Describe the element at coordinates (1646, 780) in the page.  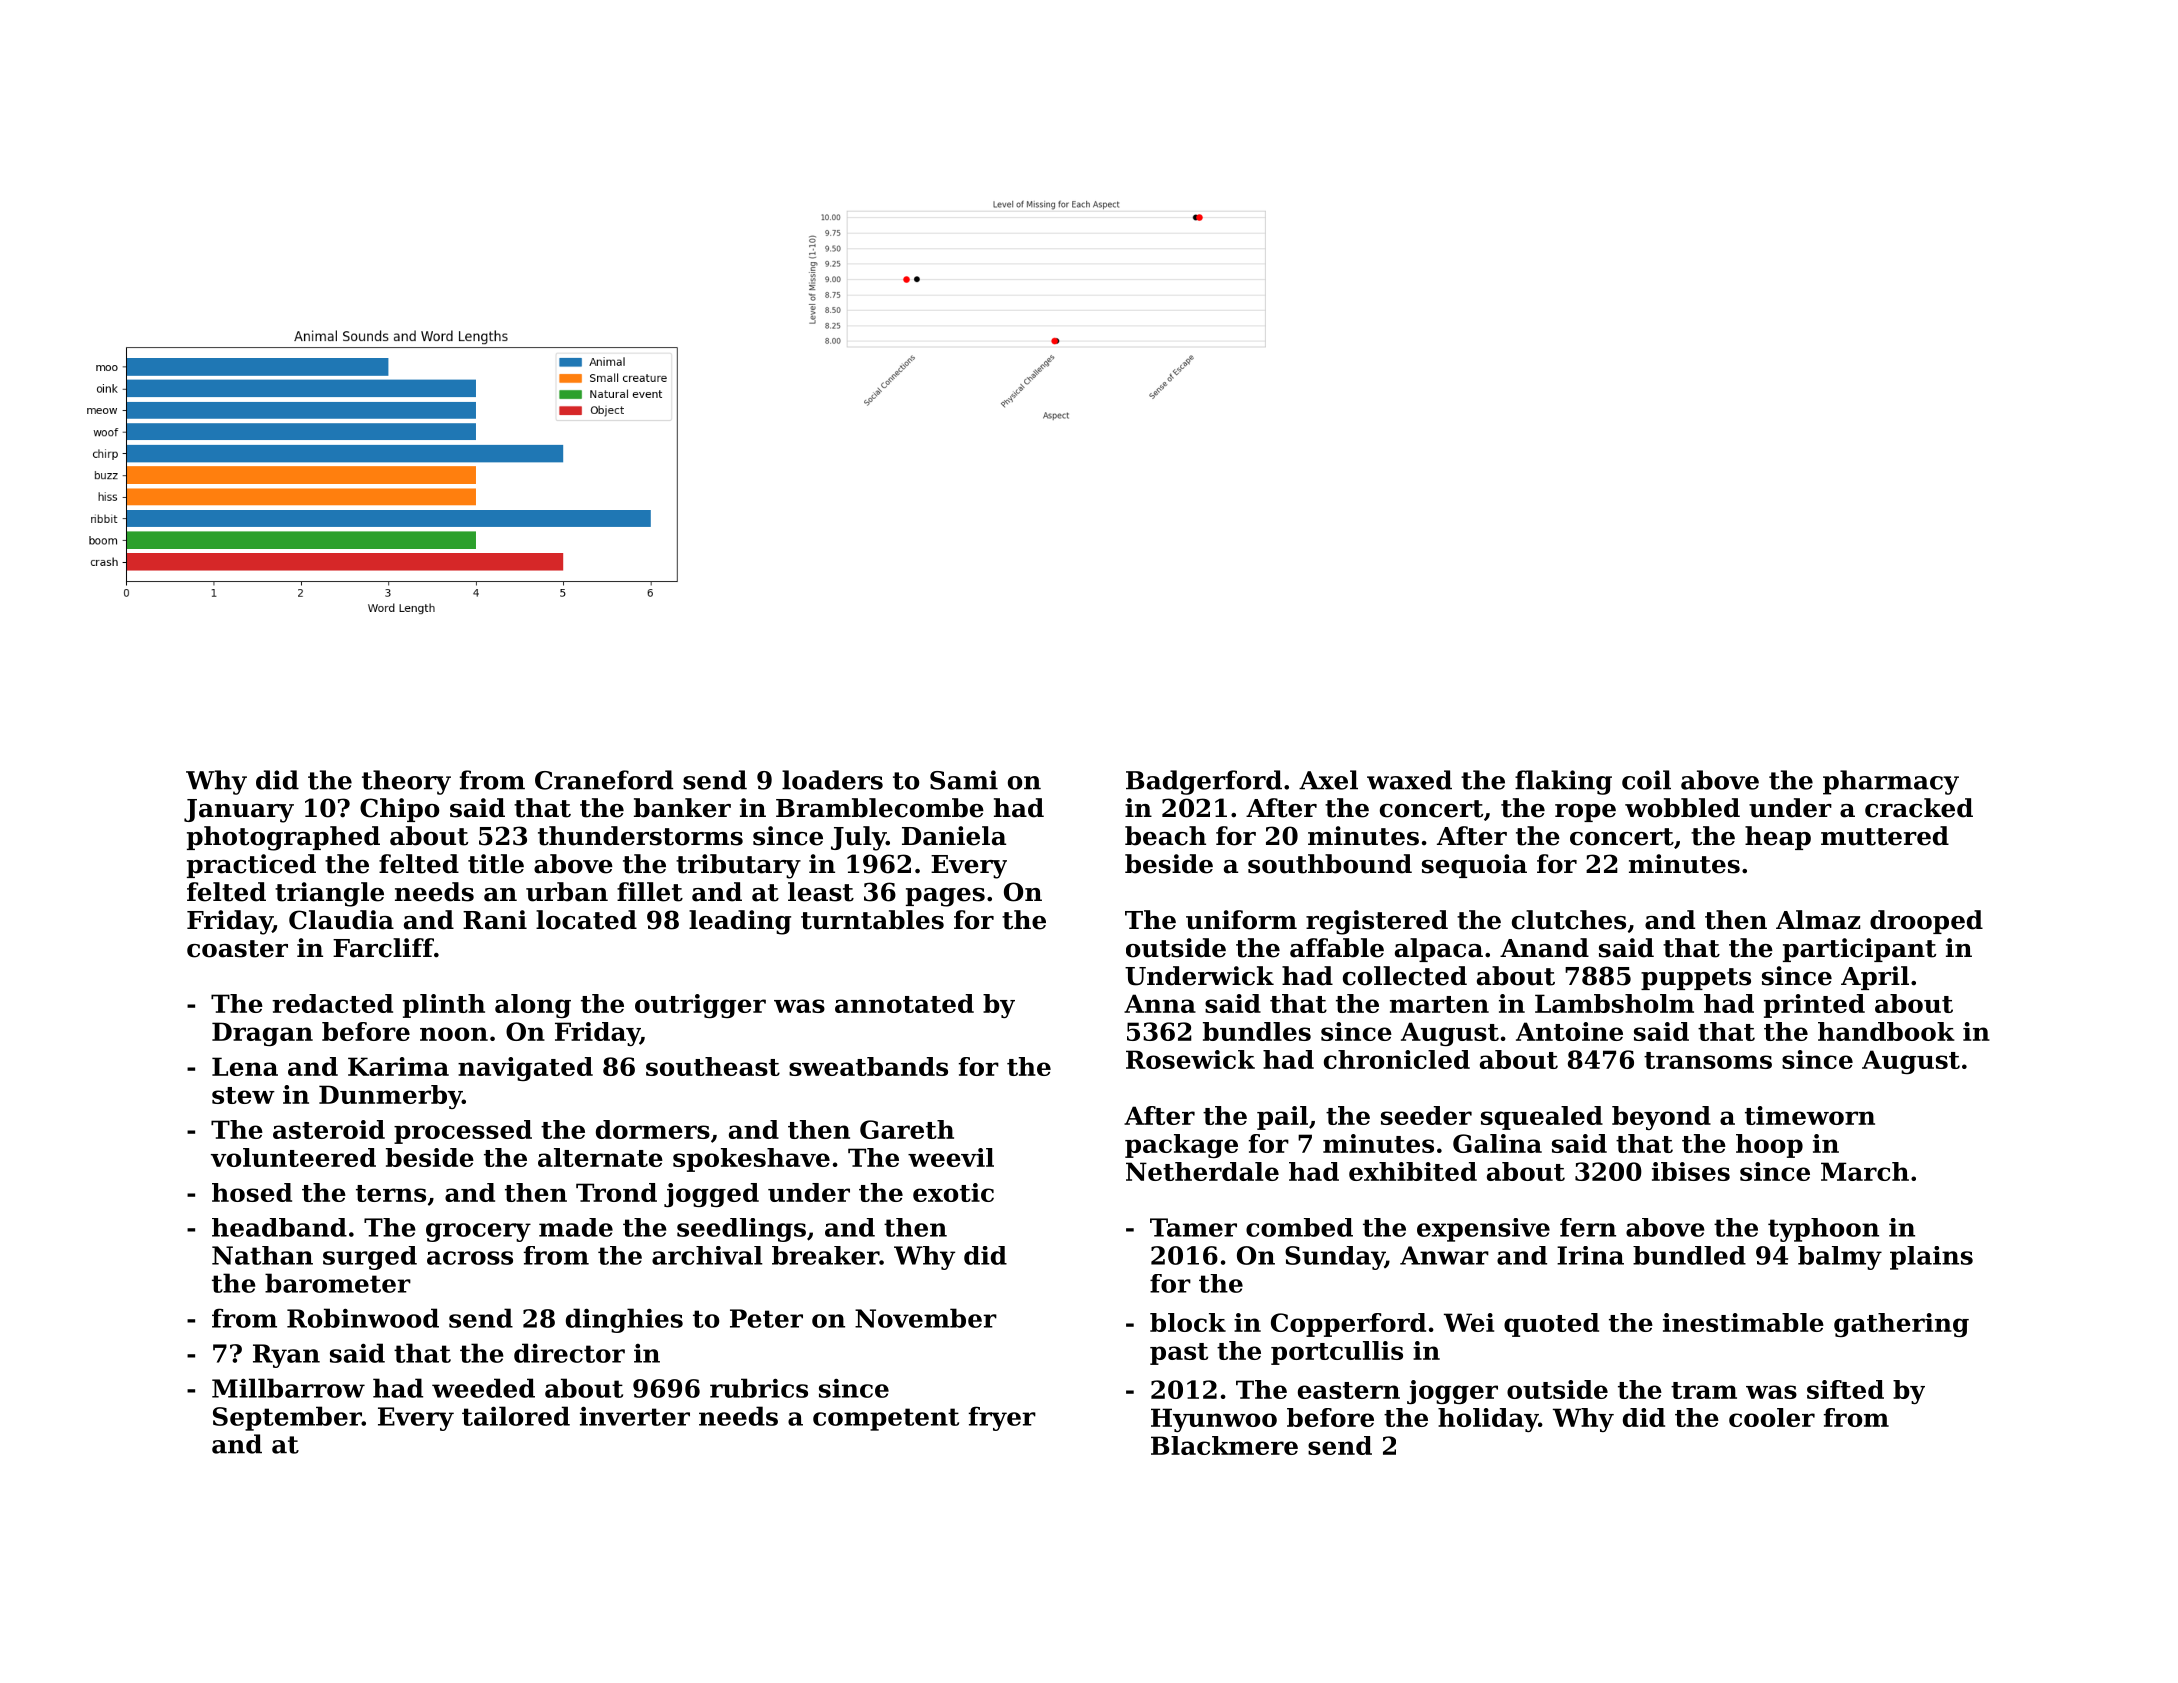
I see `coil` at that location.
